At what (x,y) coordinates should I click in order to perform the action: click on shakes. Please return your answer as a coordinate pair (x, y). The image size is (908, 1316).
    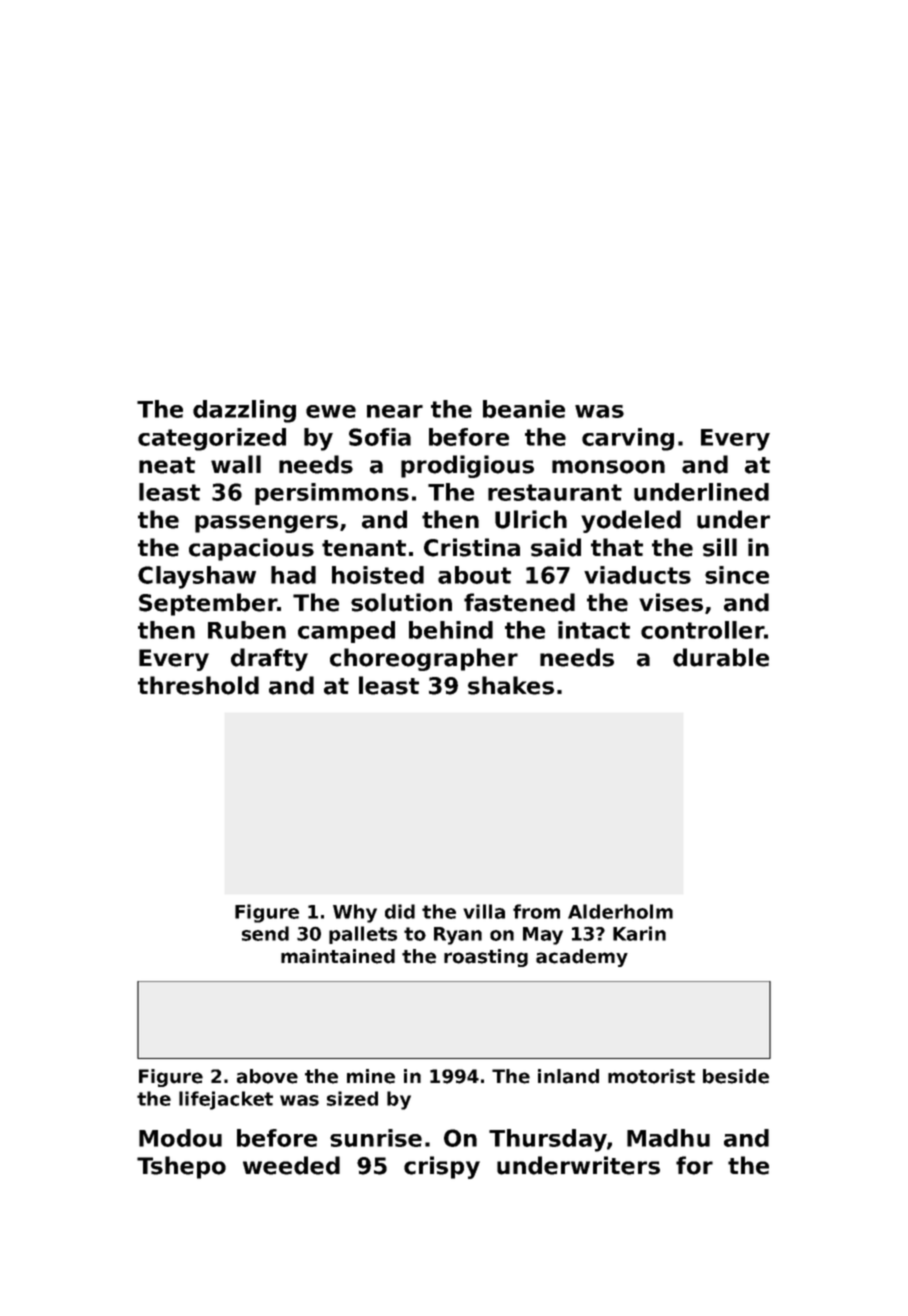
    Looking at the image, I should click on (511, 685).
